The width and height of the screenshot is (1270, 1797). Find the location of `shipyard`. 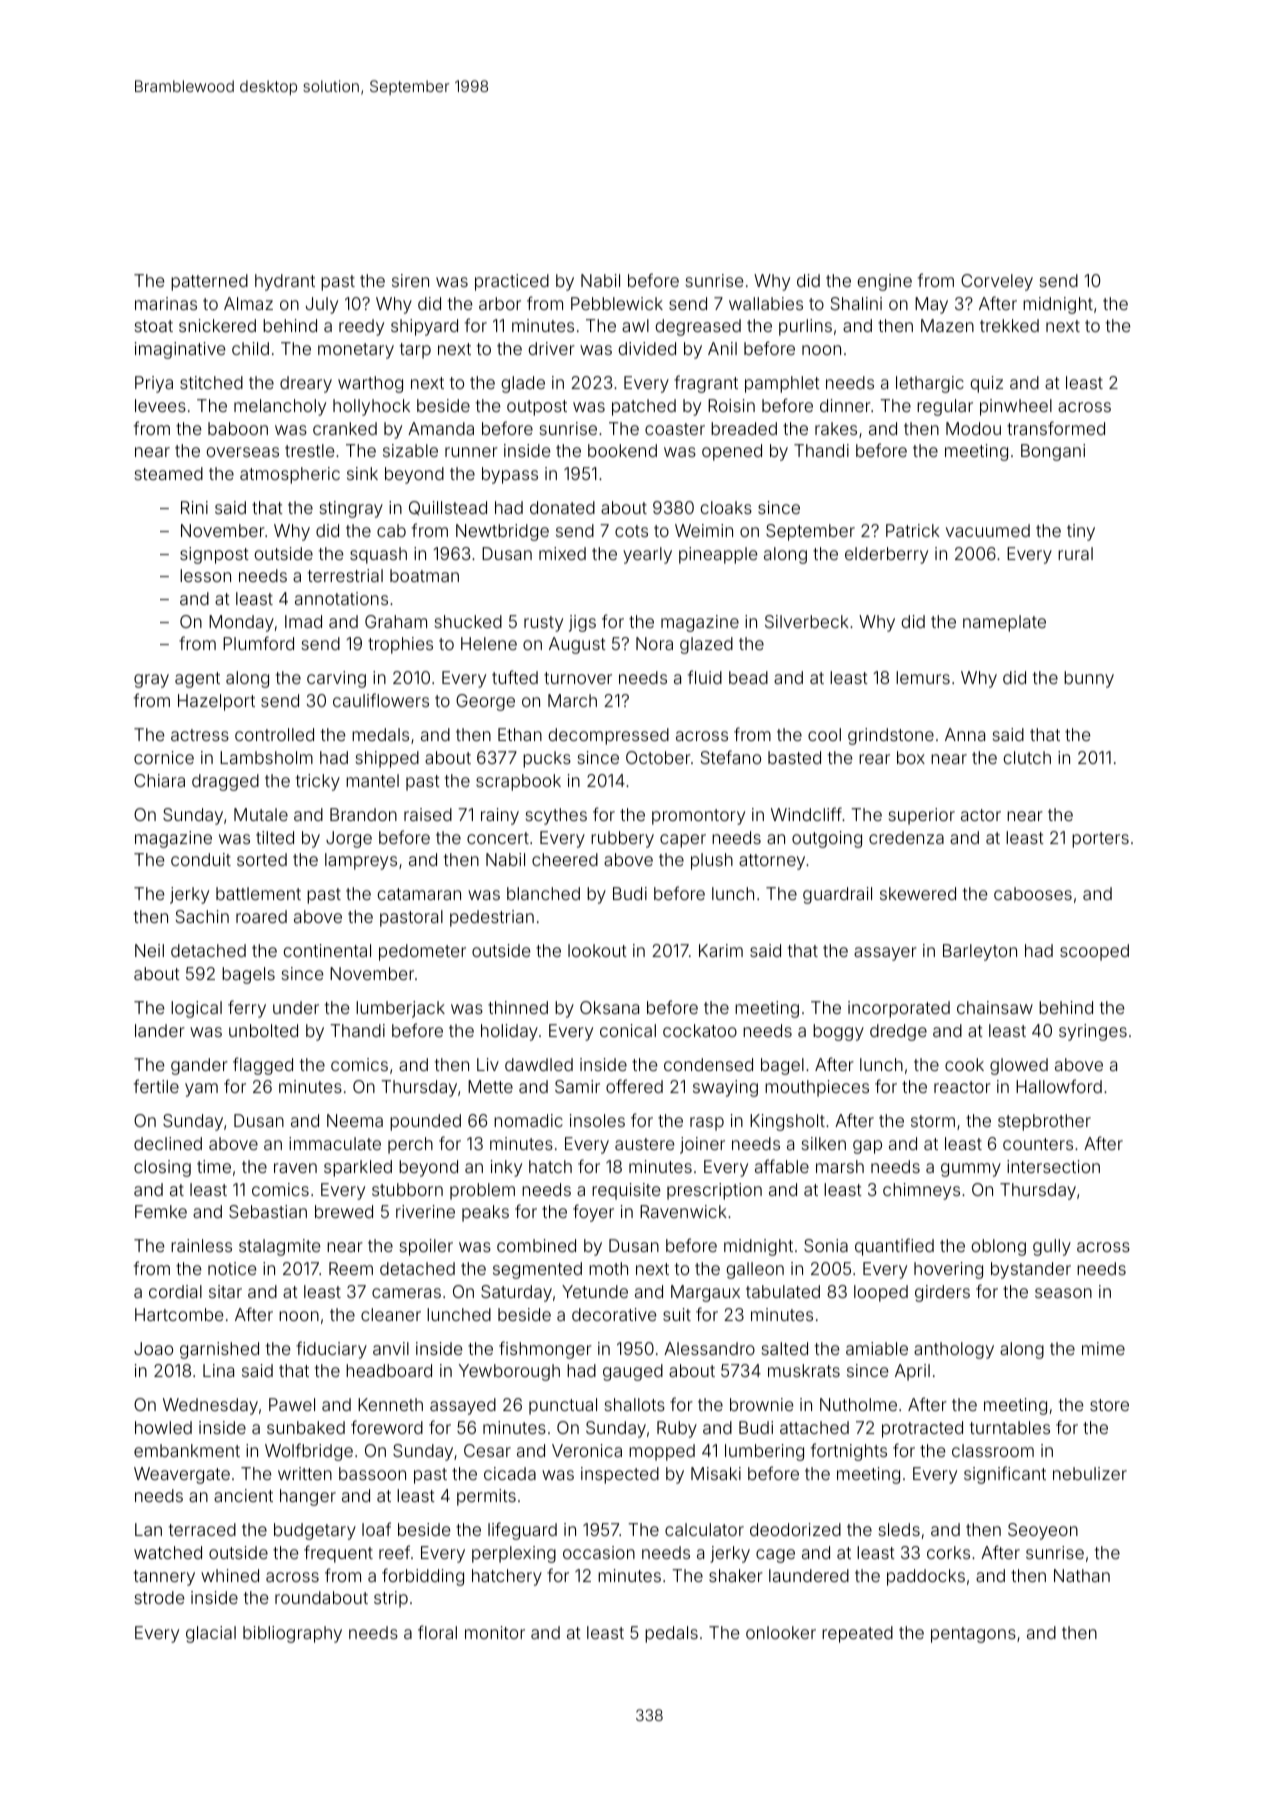

shipyard is located at coordinates (424, 327).
